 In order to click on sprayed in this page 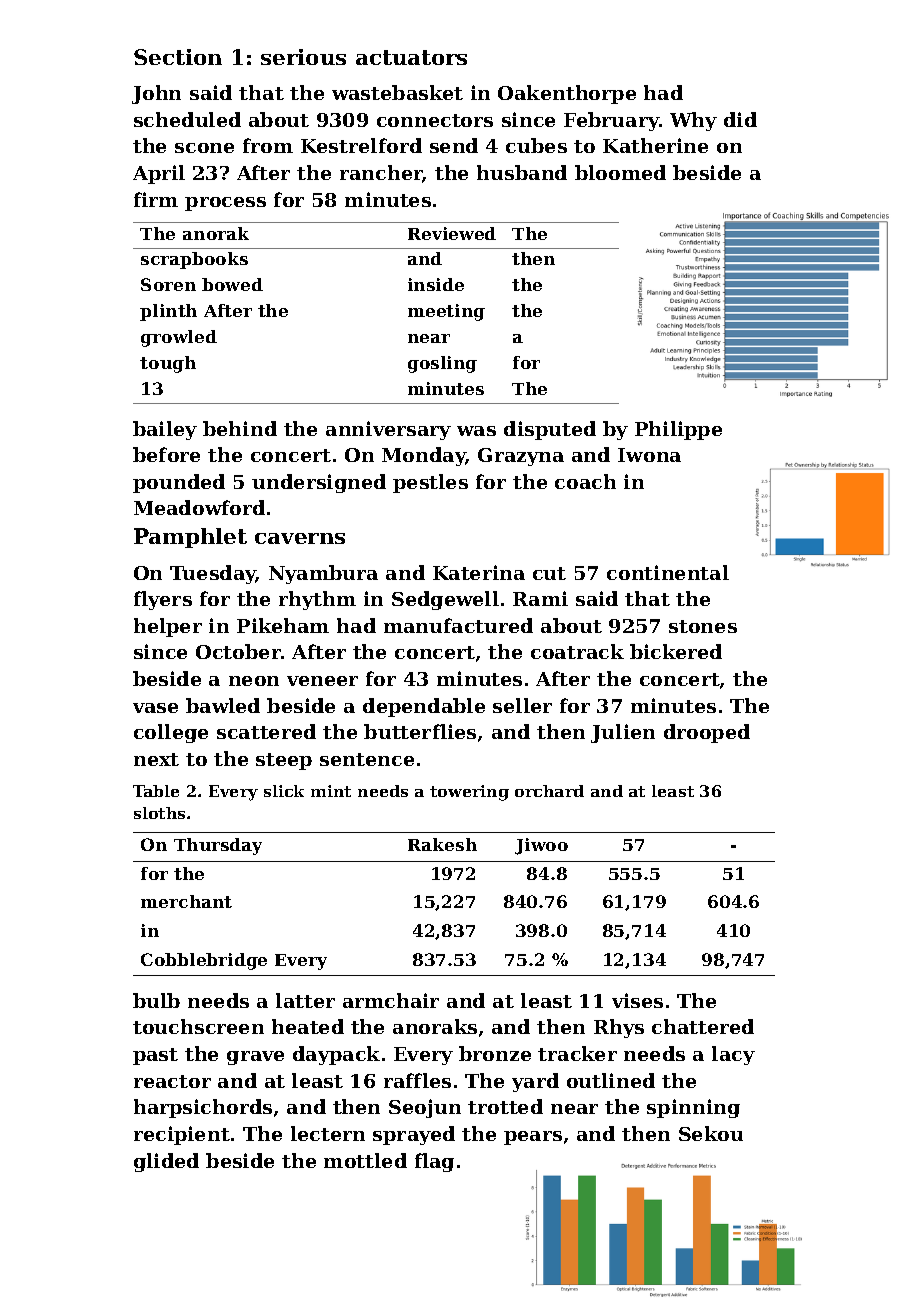, I will do `click(414, 1135)`.
